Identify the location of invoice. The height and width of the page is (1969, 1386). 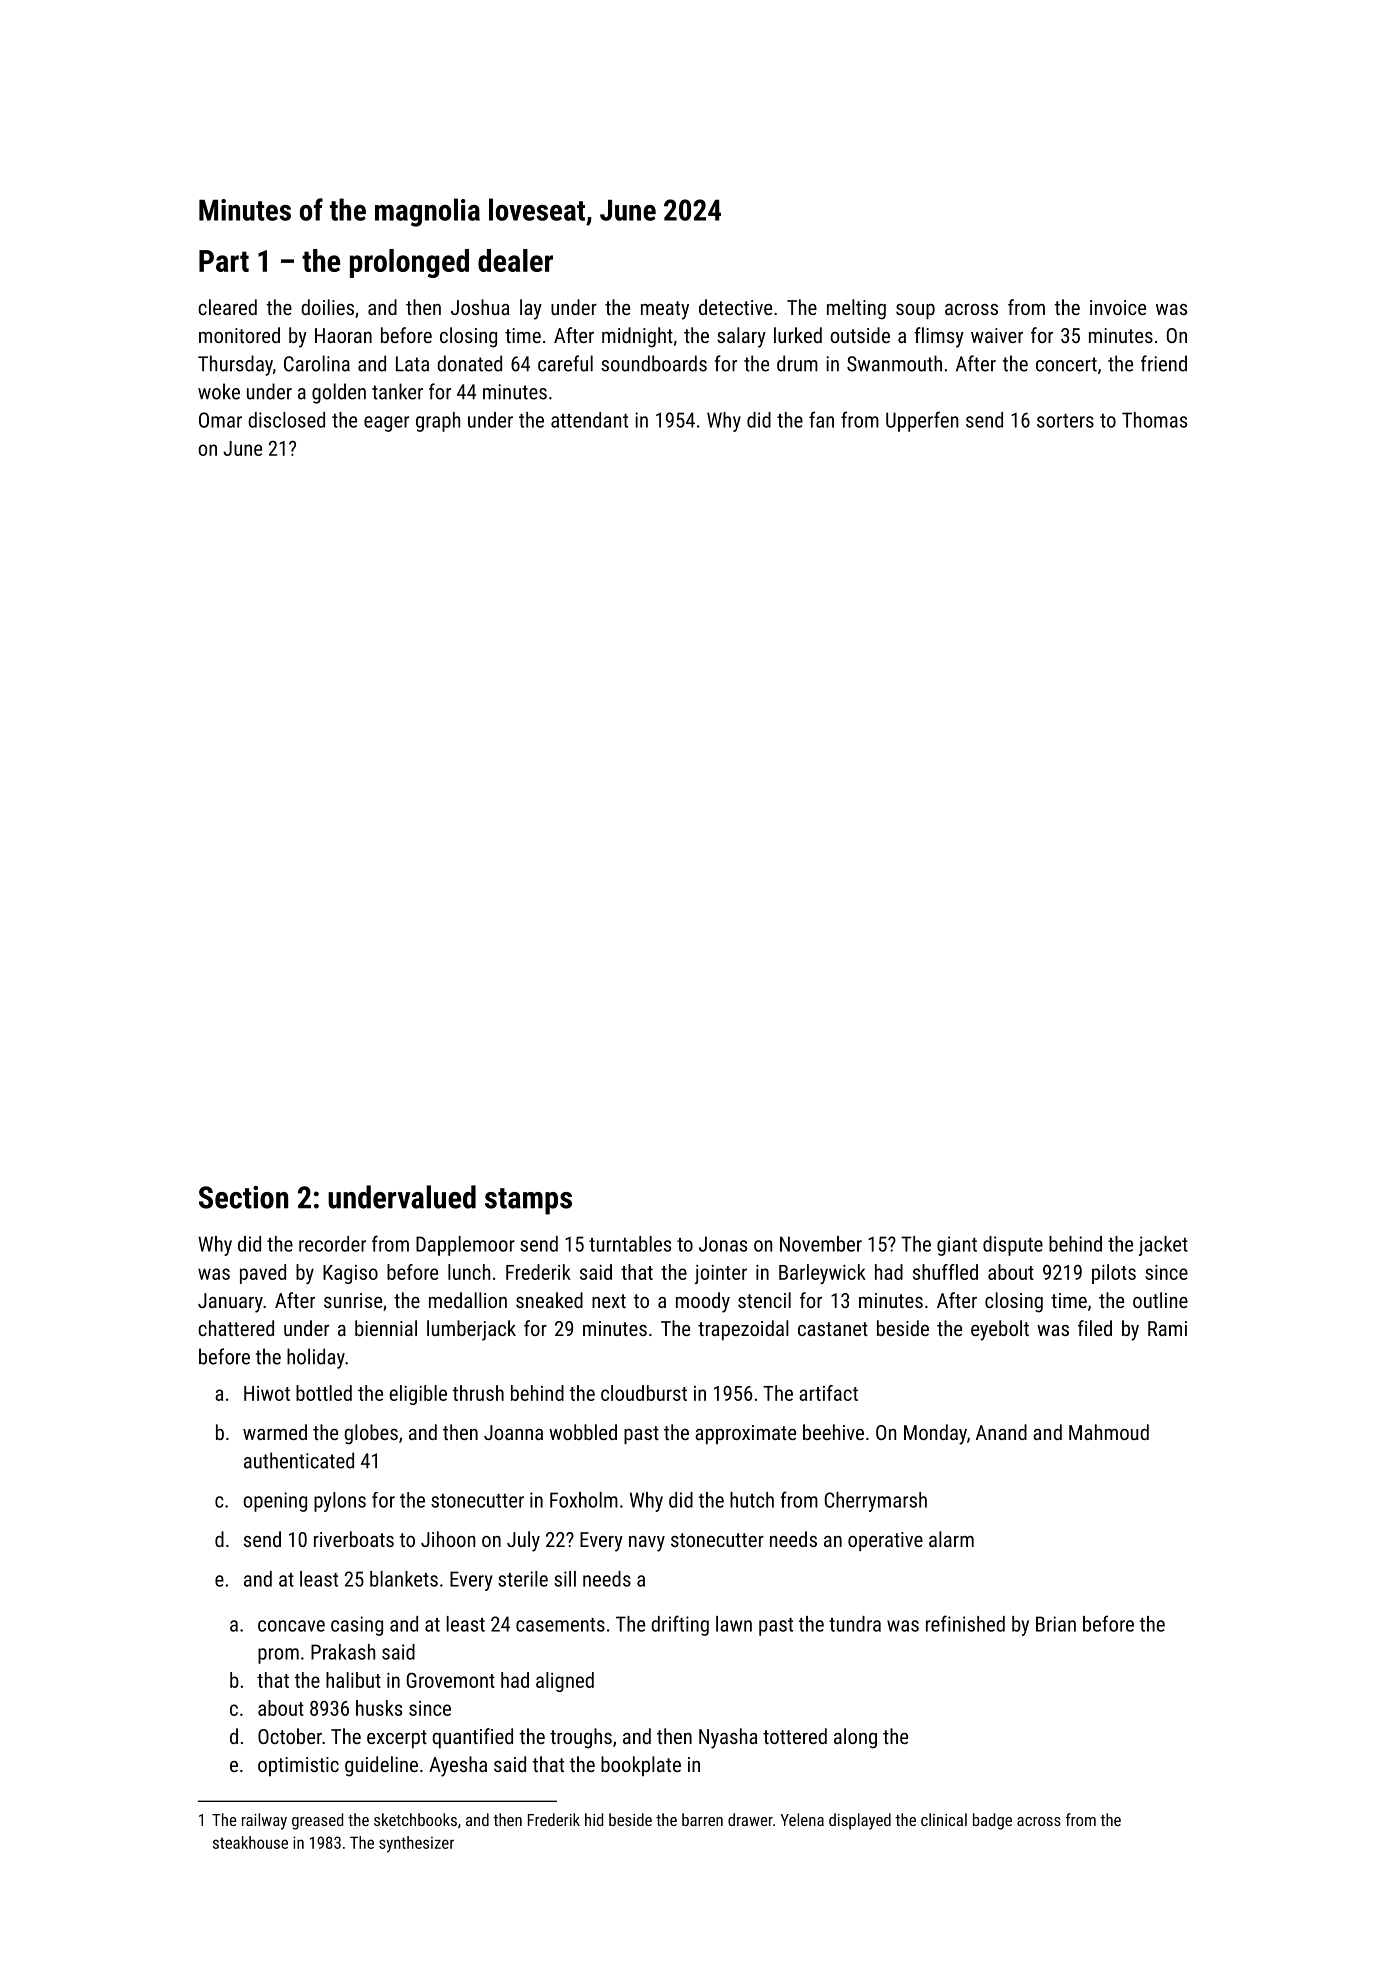
(1118, 307).
